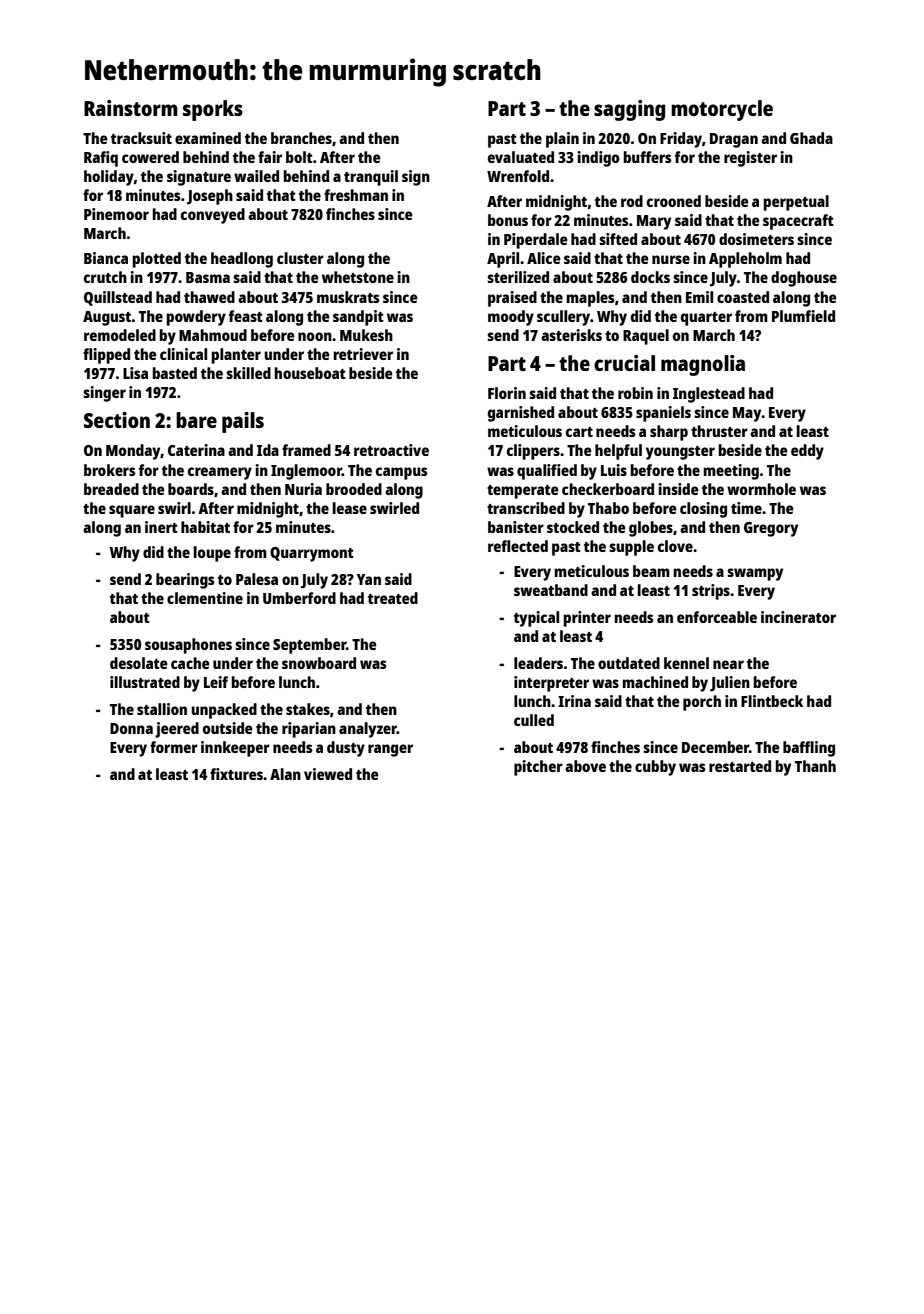 The width and height of the screenshot is (924, 1314). I want to click on sagging, so click(629, 110).
